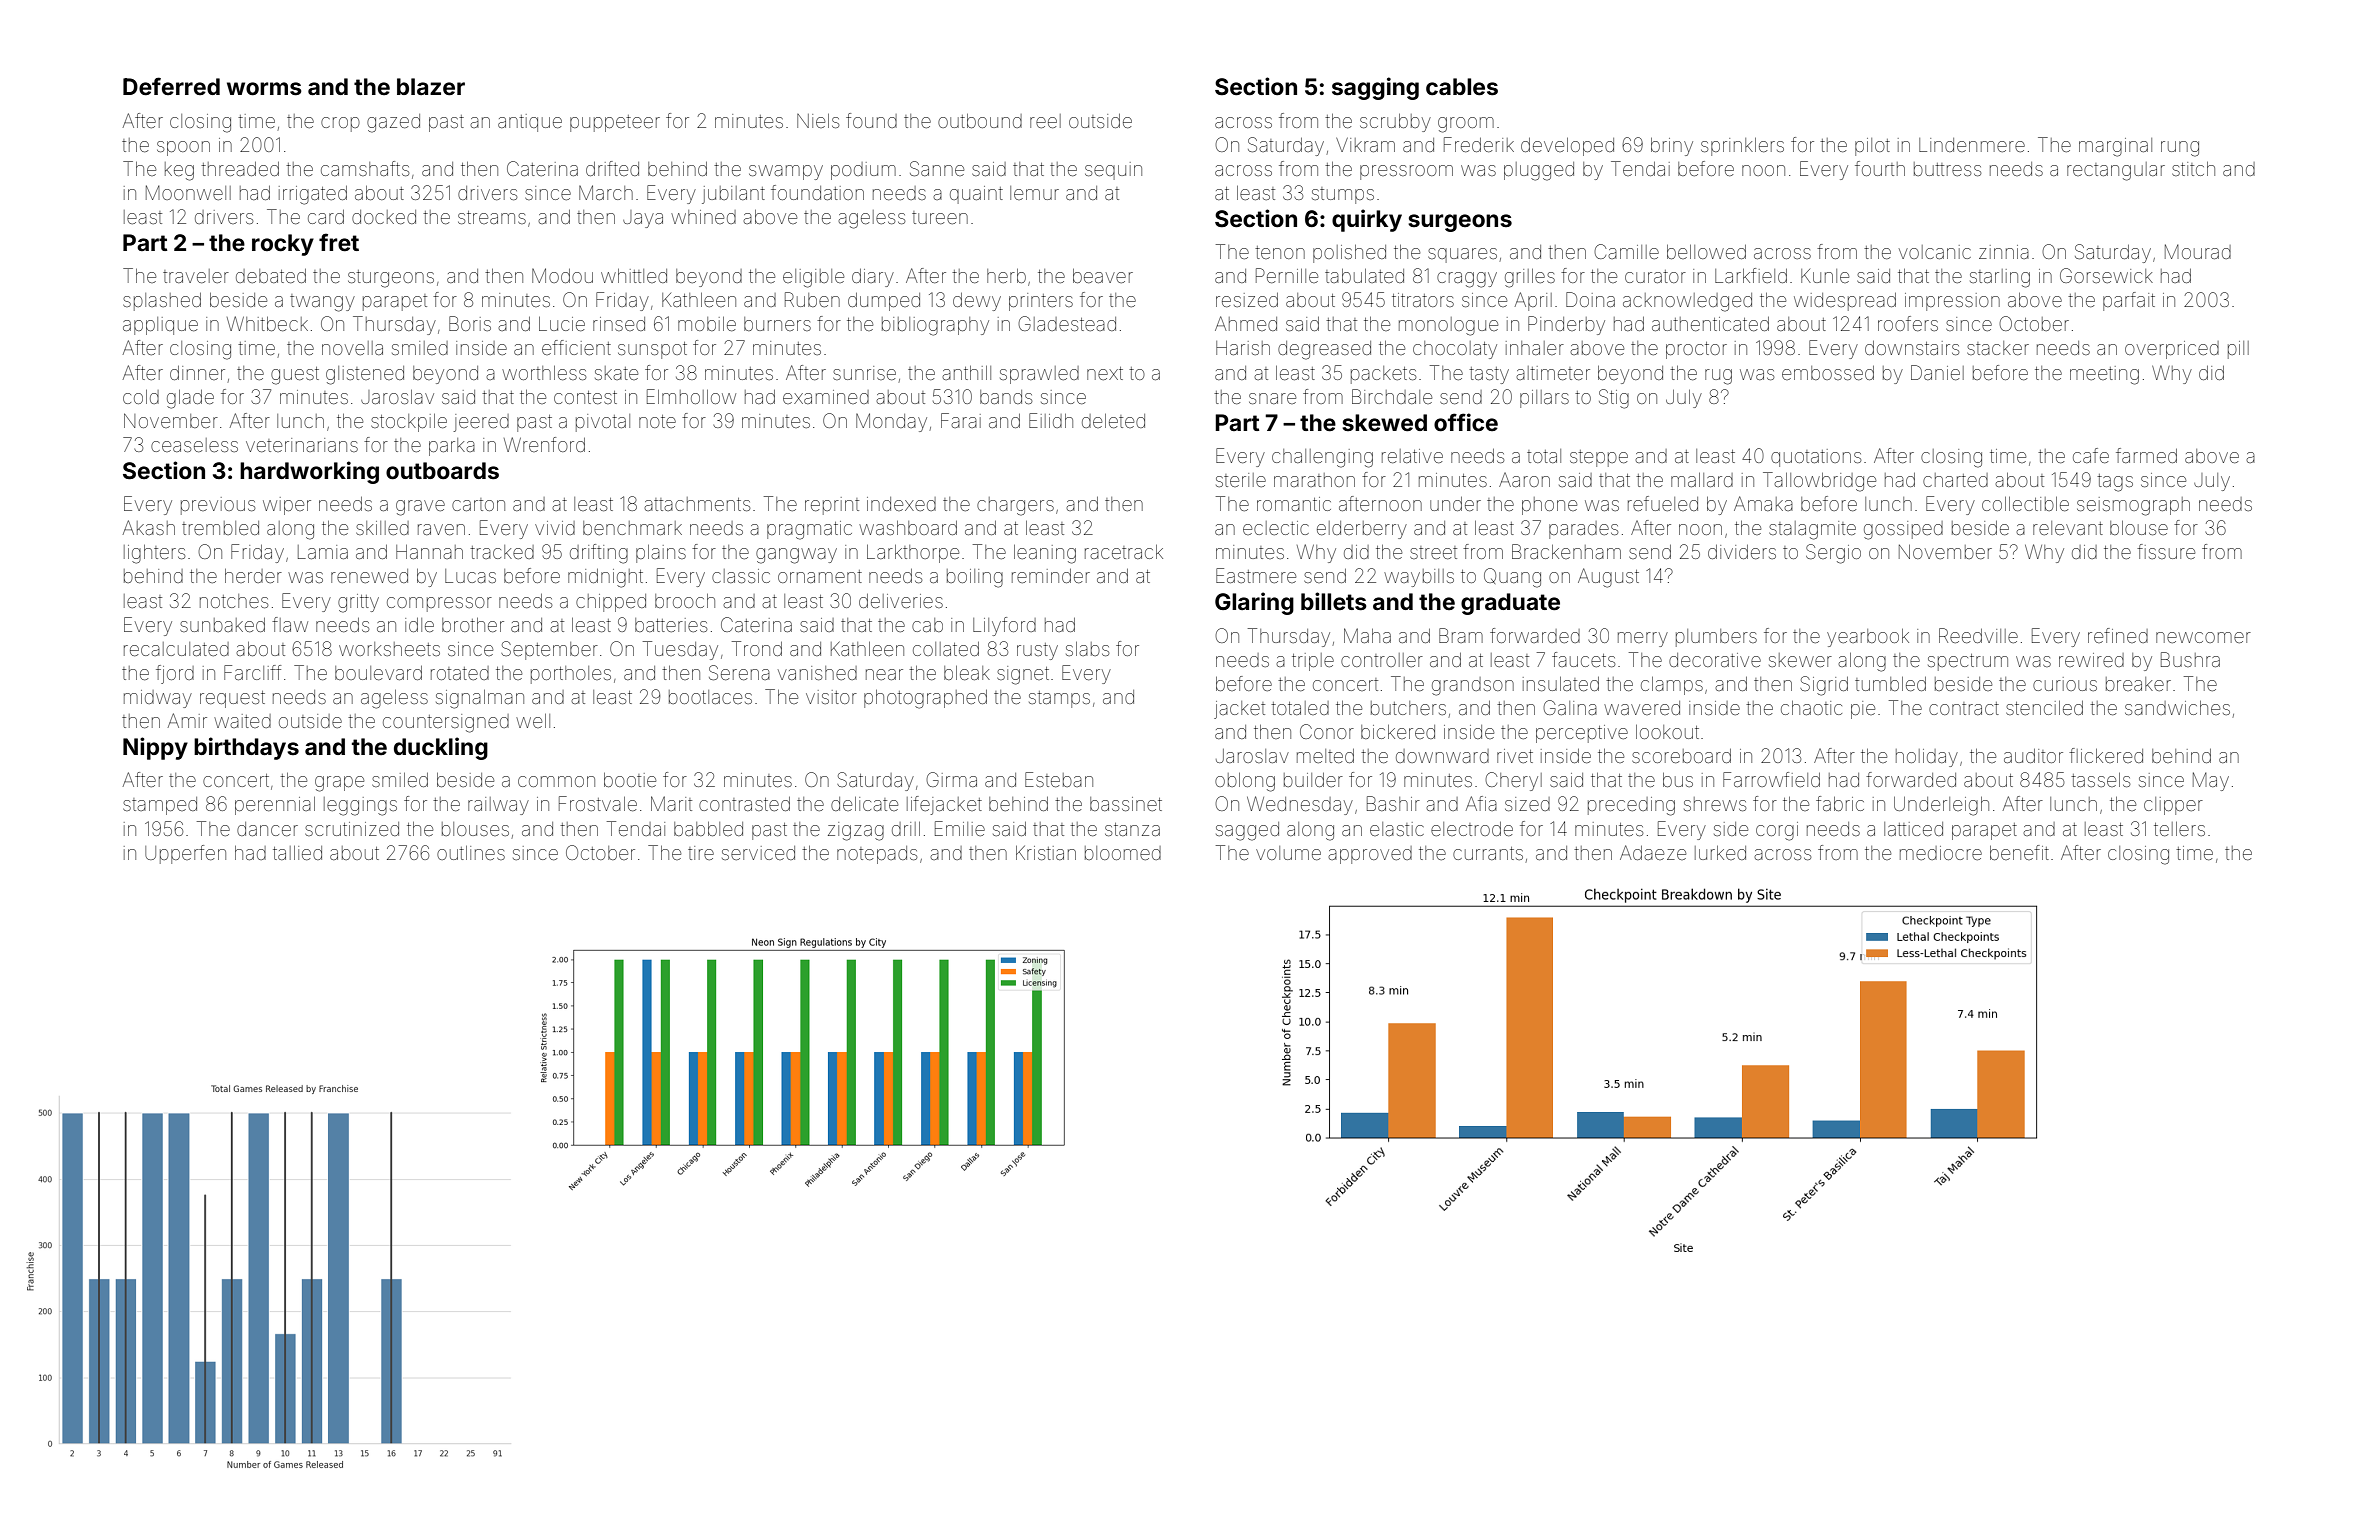 The width and height of the screenshot is (2380, 1540). I want to click on sterile, so click(1241, 480).
